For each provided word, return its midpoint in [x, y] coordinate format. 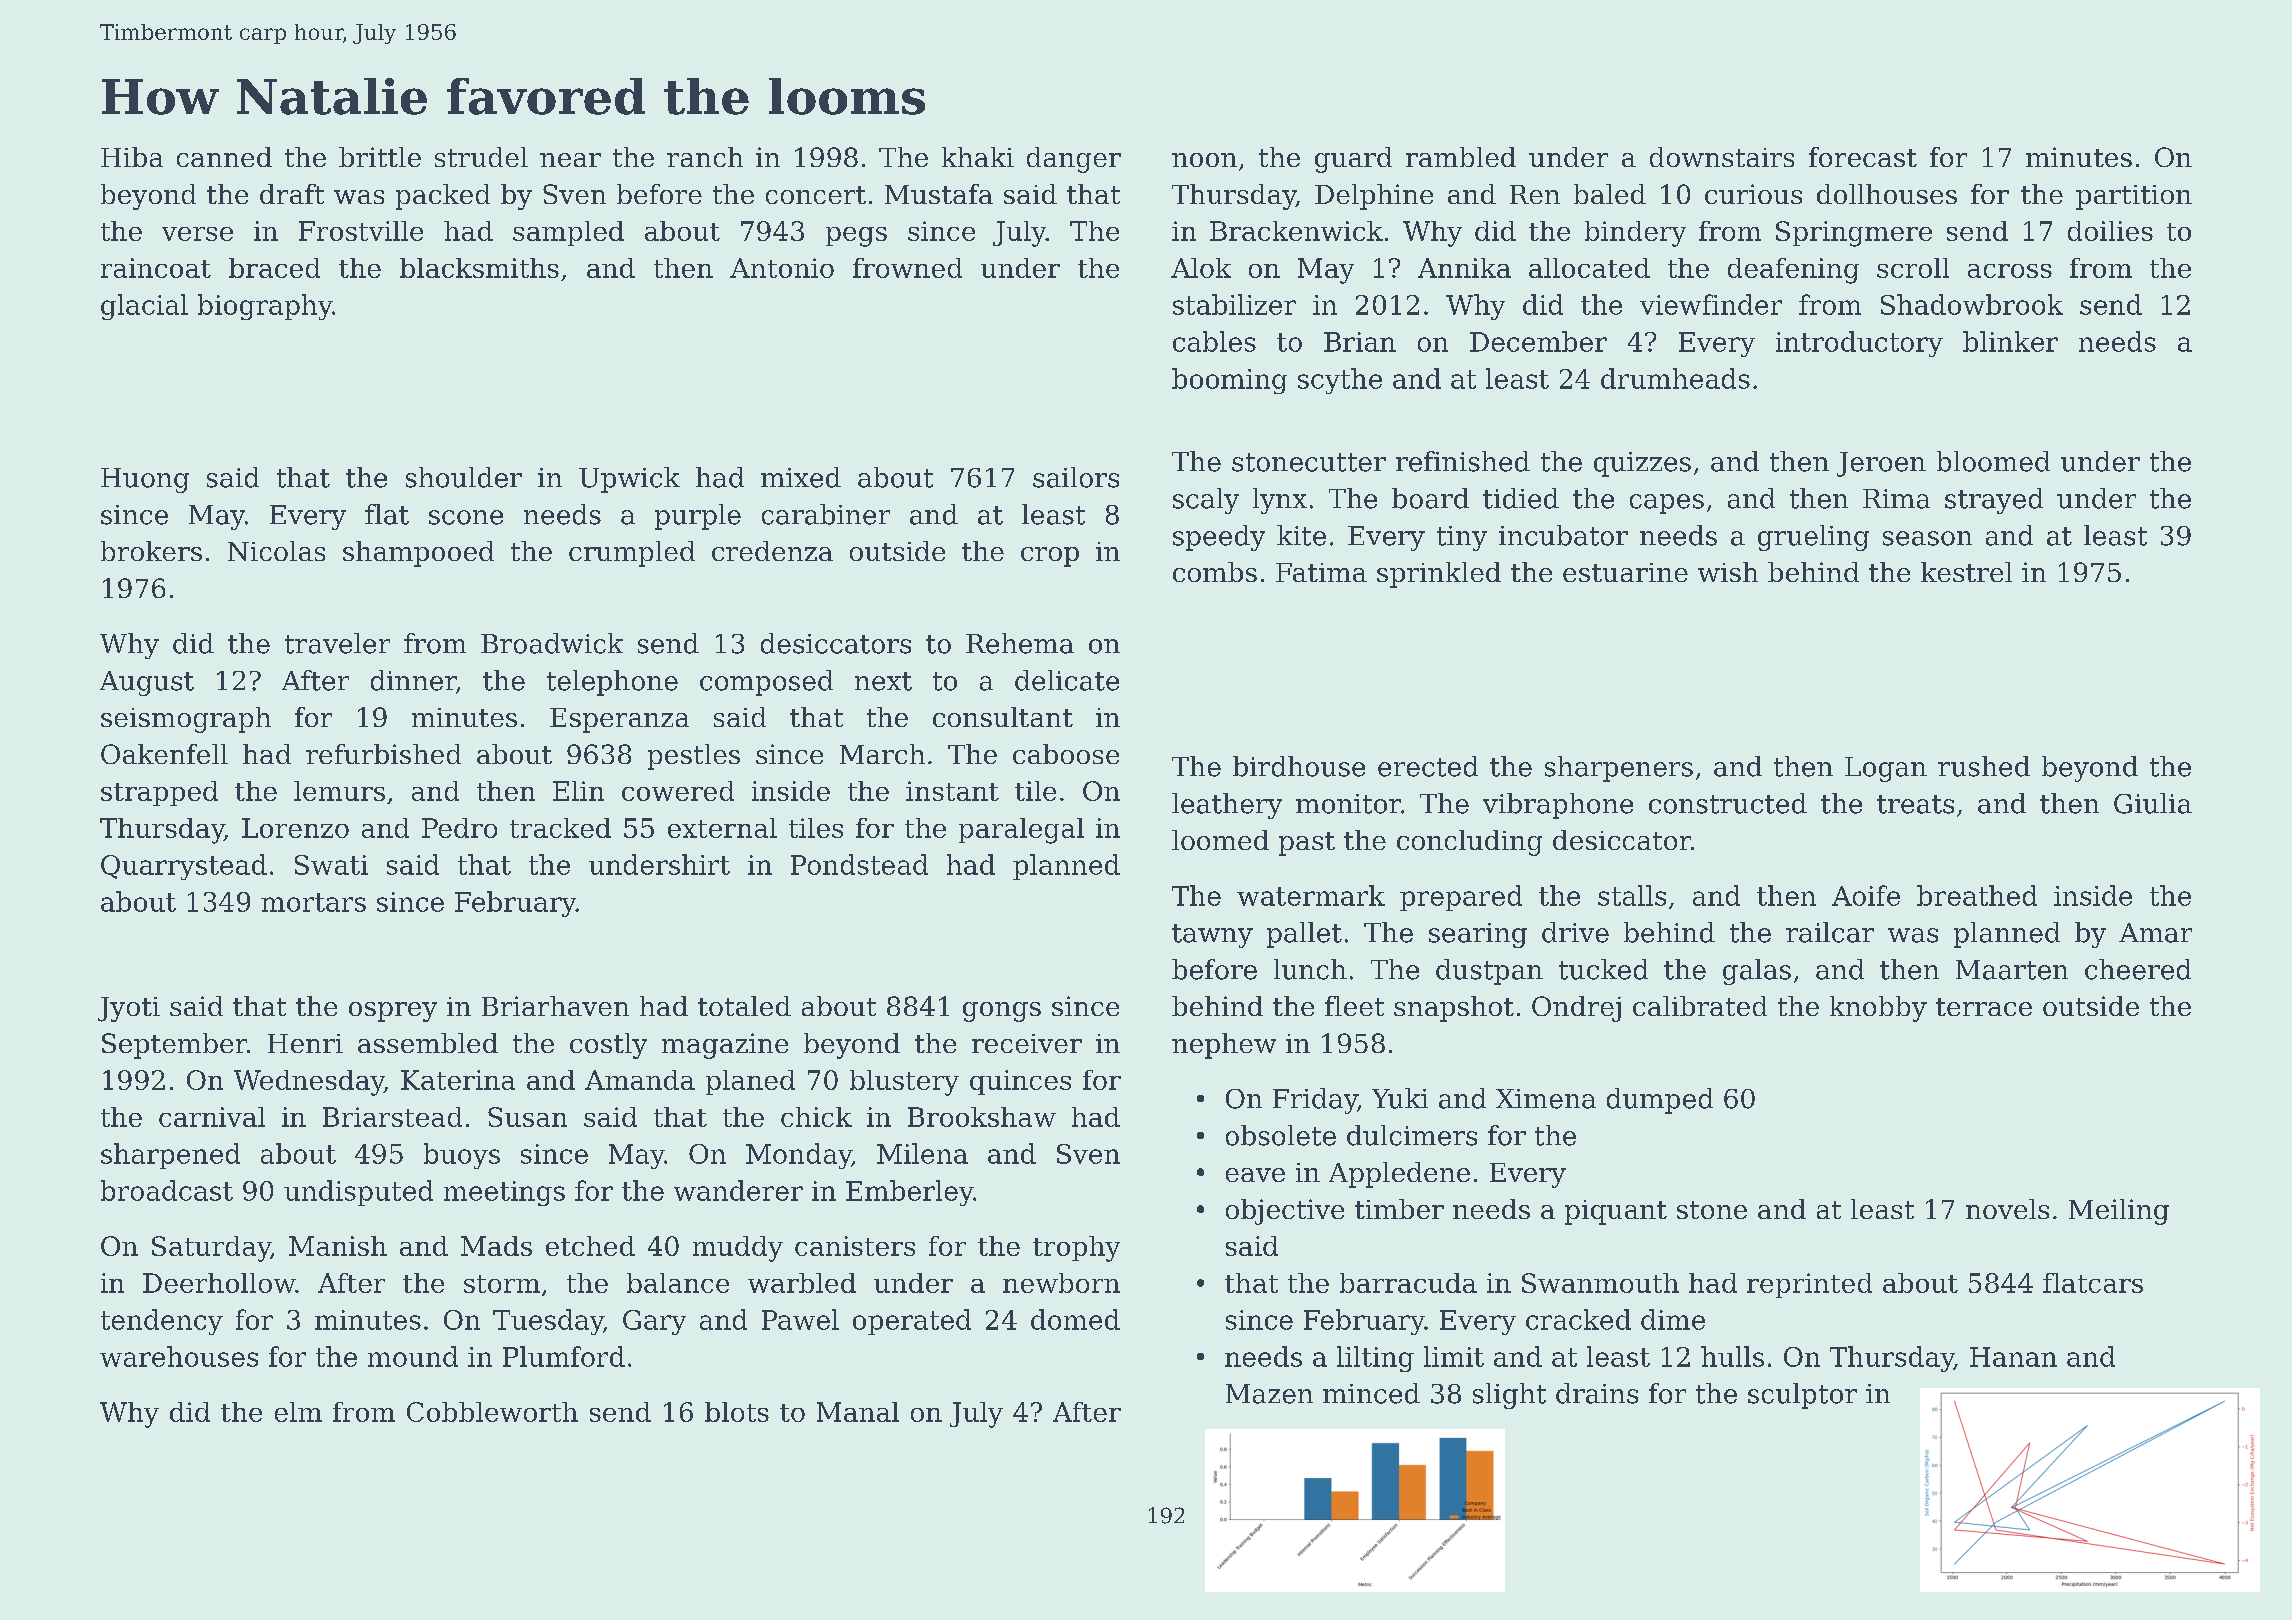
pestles [694, 757]
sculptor [1802, 1396]
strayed [1994, 501]
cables [1214, 341]
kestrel [1966, 572]
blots [737, 1412]
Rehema [1020, 643]
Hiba [132, 157]
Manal [858, 1412]
